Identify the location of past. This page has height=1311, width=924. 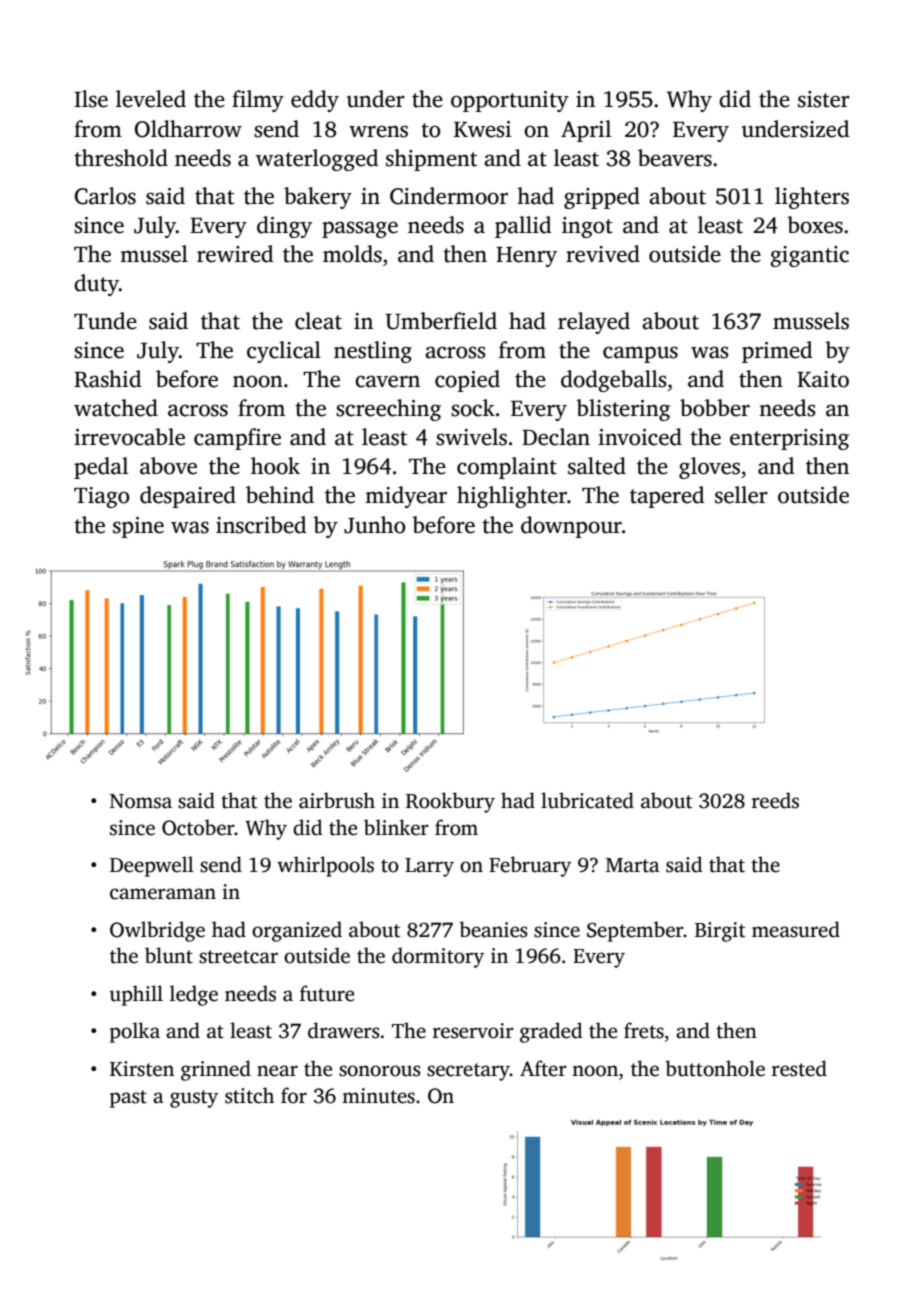
(128, 1099).
